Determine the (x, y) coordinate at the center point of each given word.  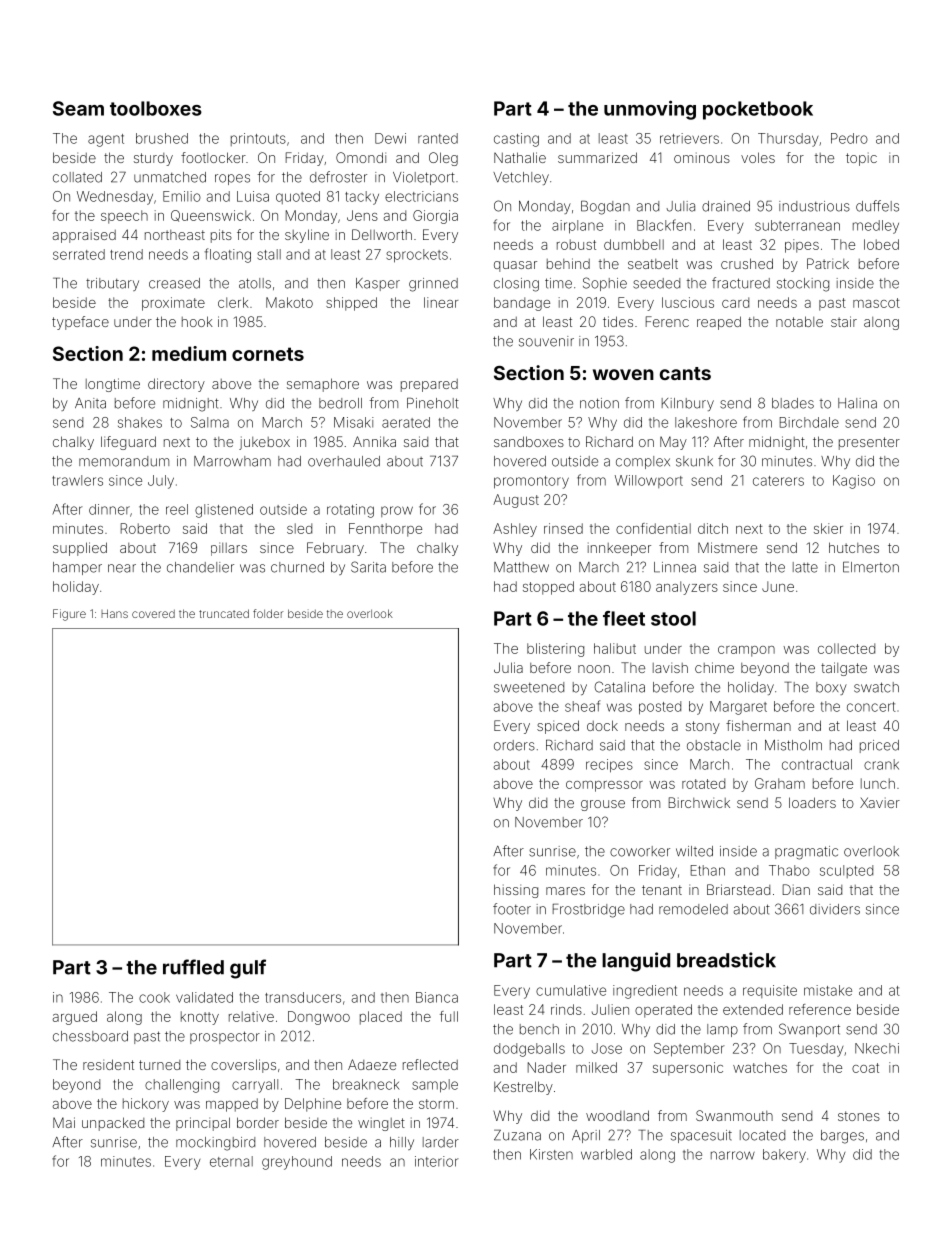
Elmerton (871, 567)
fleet (624, 618)
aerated (406, 422)
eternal (231, 1161)
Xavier (880, 802)
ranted (438, 138)
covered (153, 614)
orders (514, 745)
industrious (814, 206)
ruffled (193, 967)
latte (805, 567)
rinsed (563, 528)
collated (77, 177)
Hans (114, 613)
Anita (90, 403)
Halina (857, 403)
